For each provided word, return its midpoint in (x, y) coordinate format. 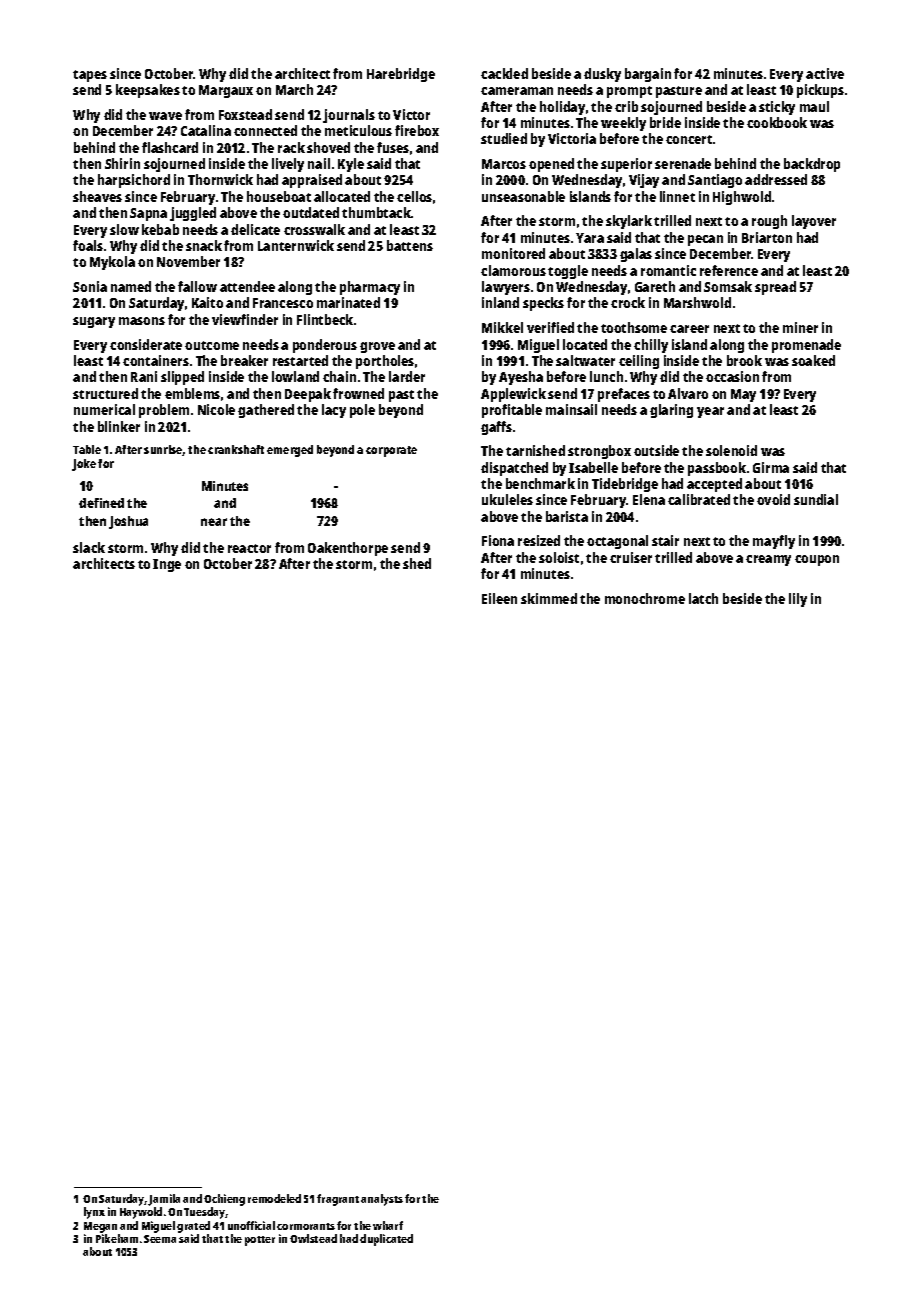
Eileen (499, 598)
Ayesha (521, 378)
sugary (94, 322)
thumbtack (376, 212)
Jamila (164, 1200)
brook (744, 360)
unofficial (251, 1225)
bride (665, 122)
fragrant (338, 1200)
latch (703, 598)
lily (798, 600)
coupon (817, 560)
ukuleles (507, 499)
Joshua (128, 522)
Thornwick (220, 179)
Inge (167, 565)
